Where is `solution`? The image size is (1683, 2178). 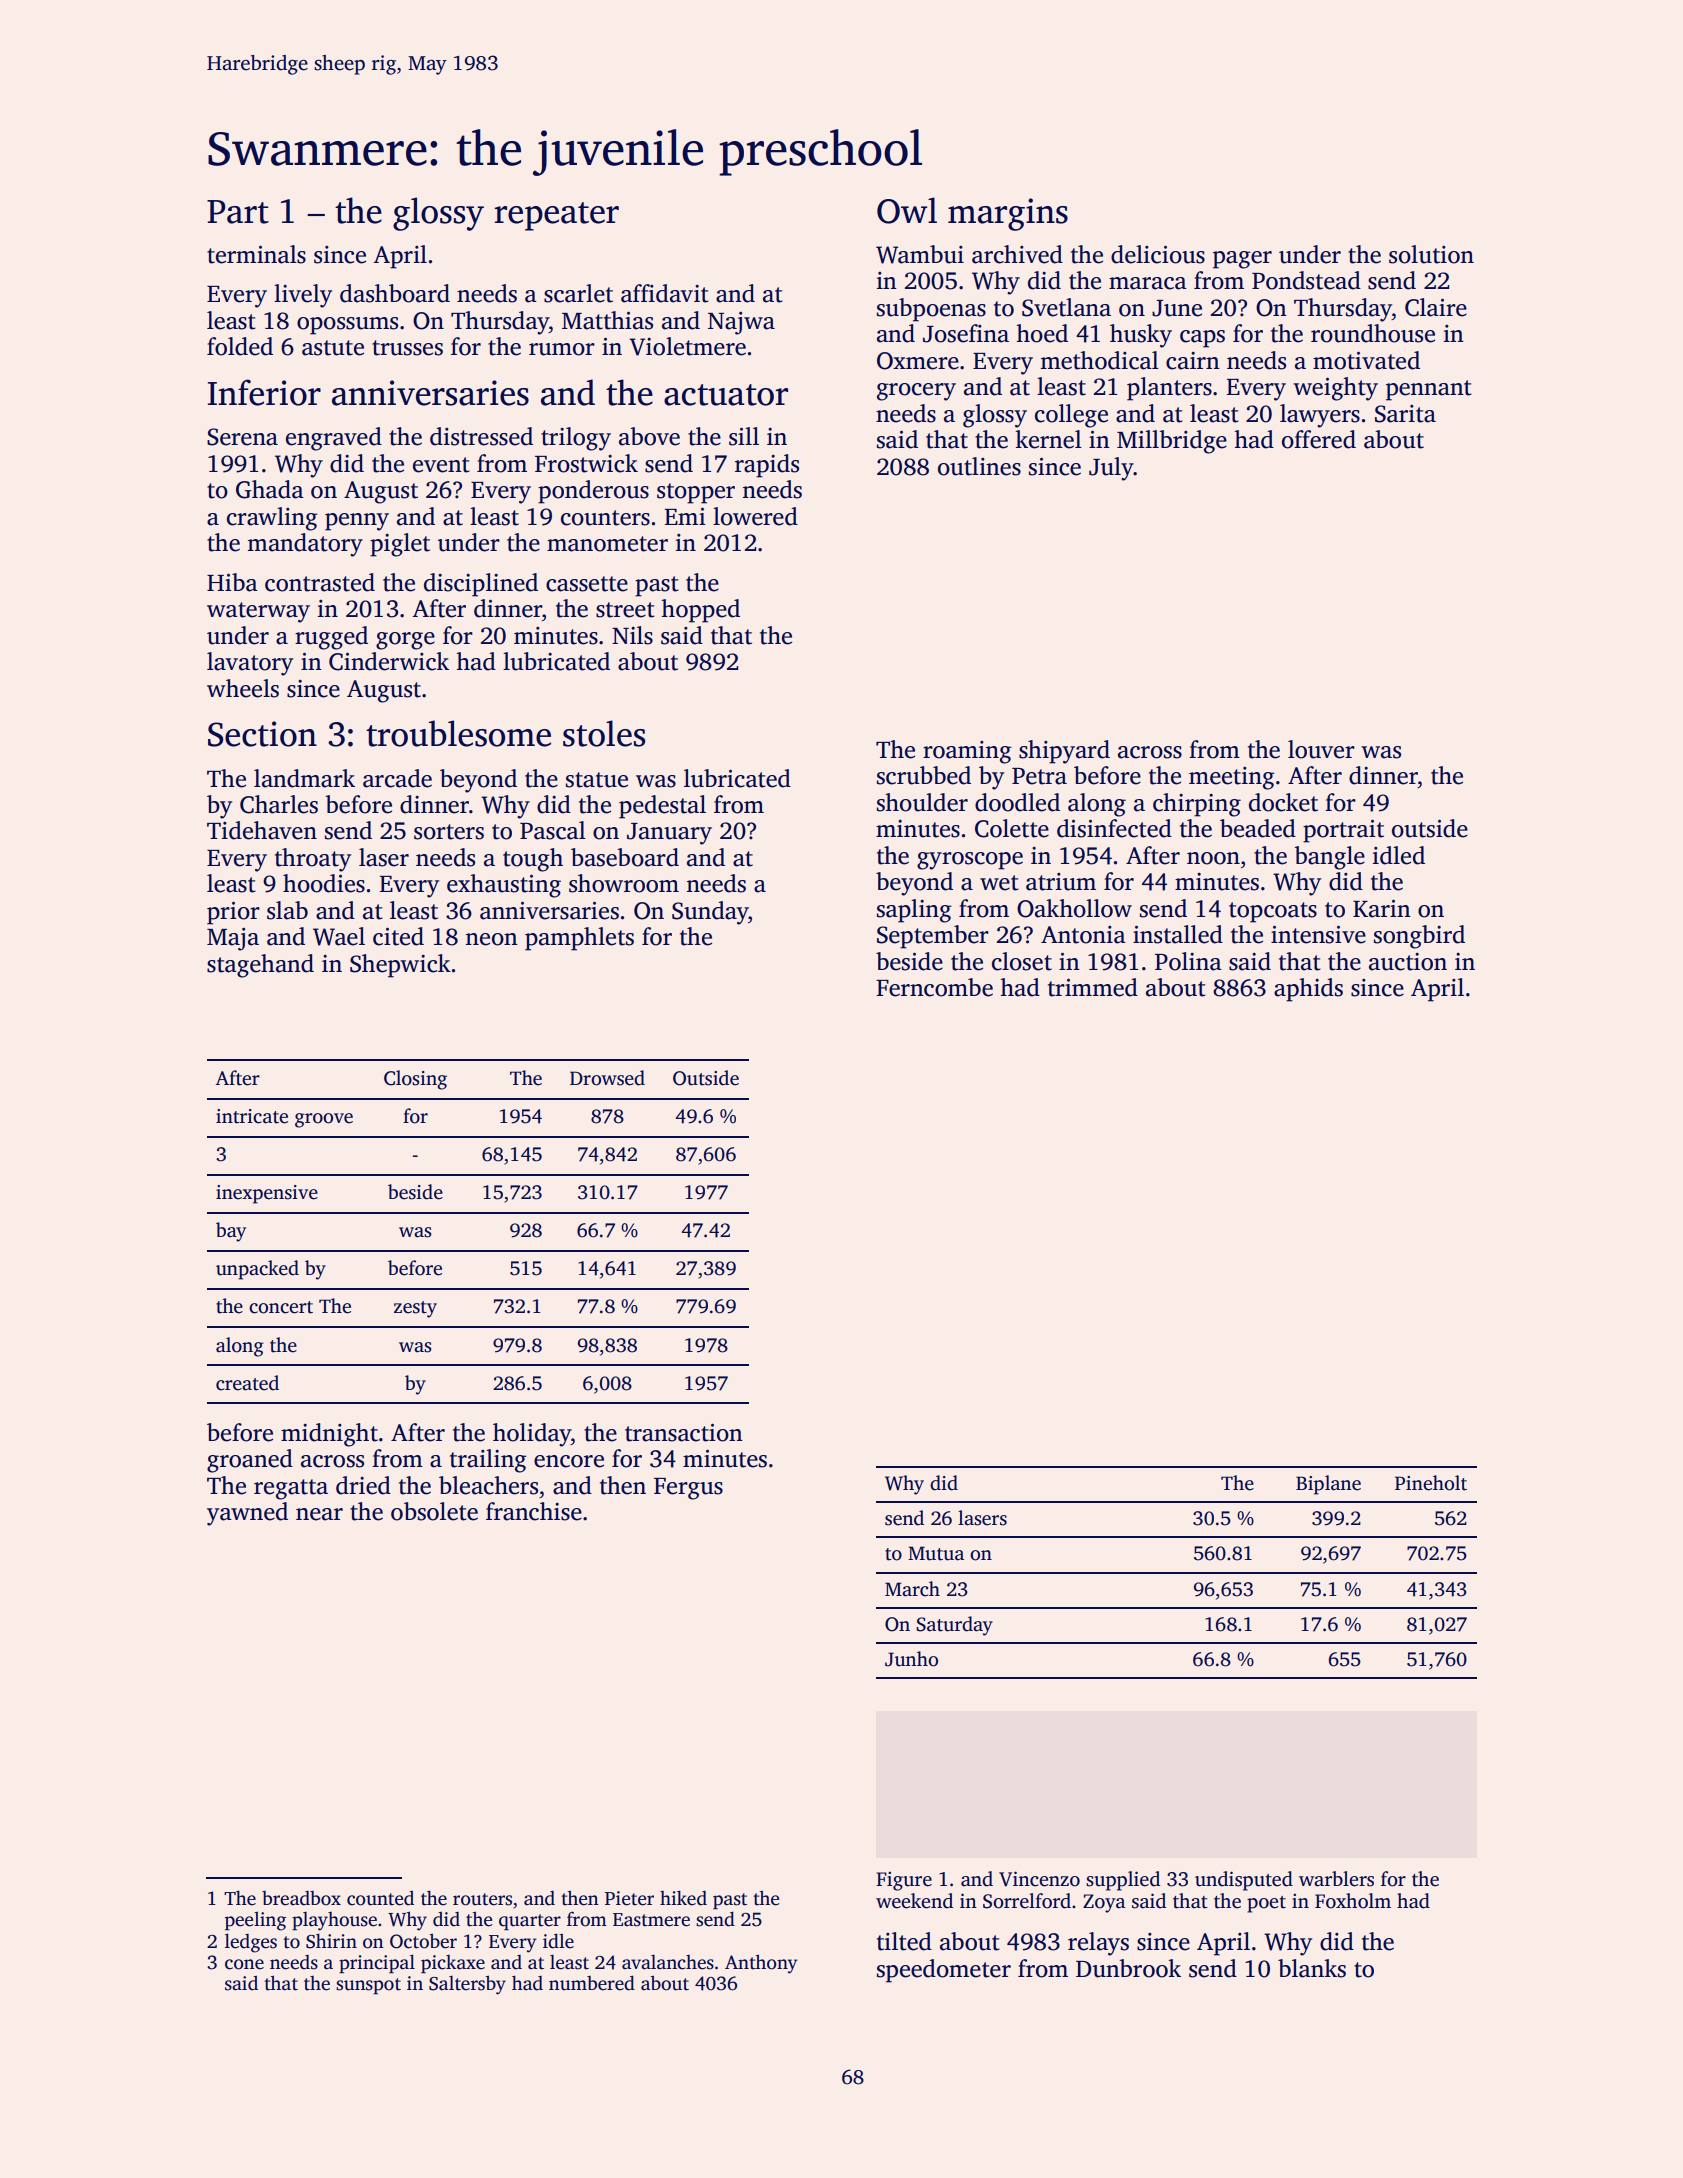
solution is located at coordinates (1431, 254).
